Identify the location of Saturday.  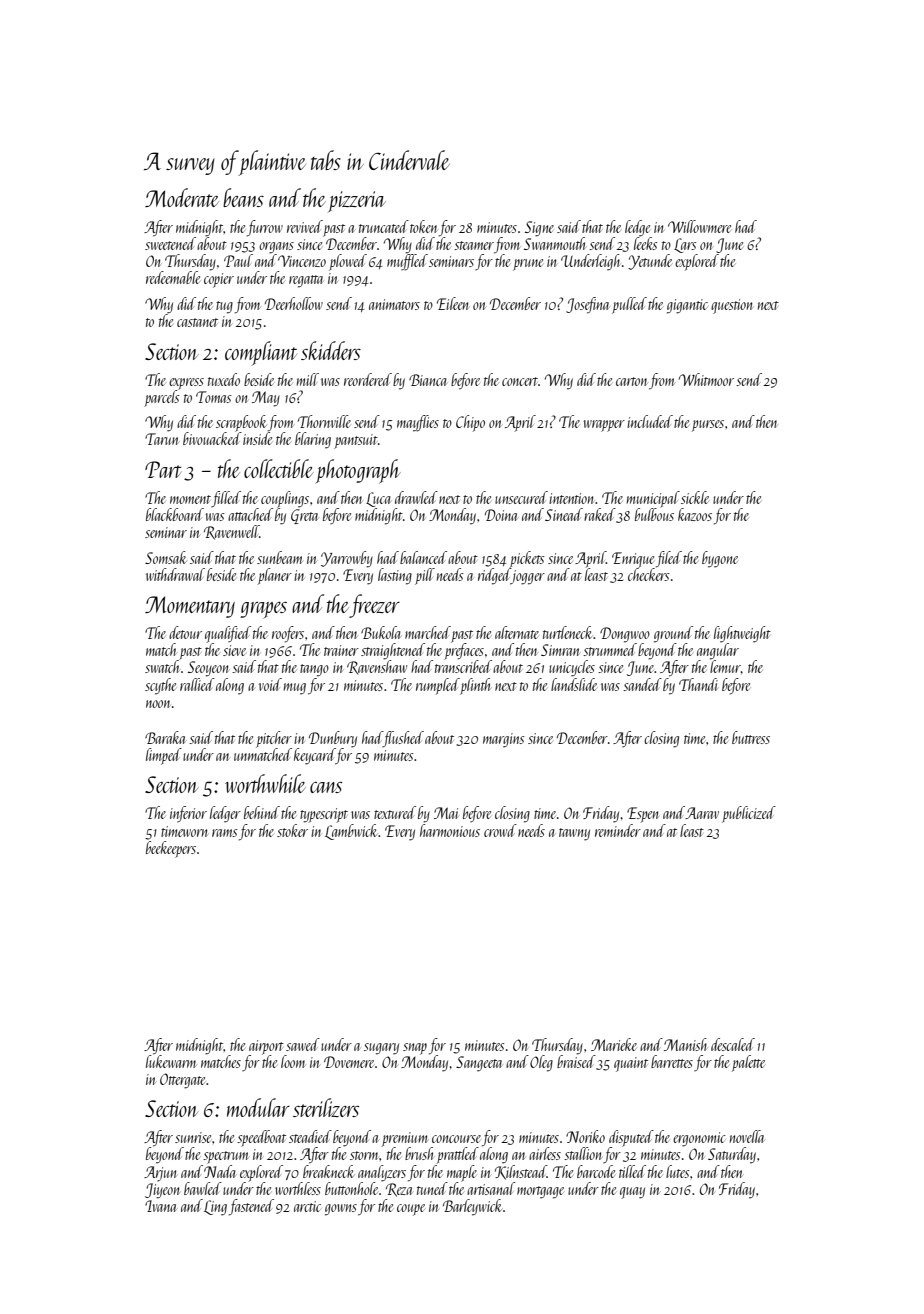
(732, 1155).
